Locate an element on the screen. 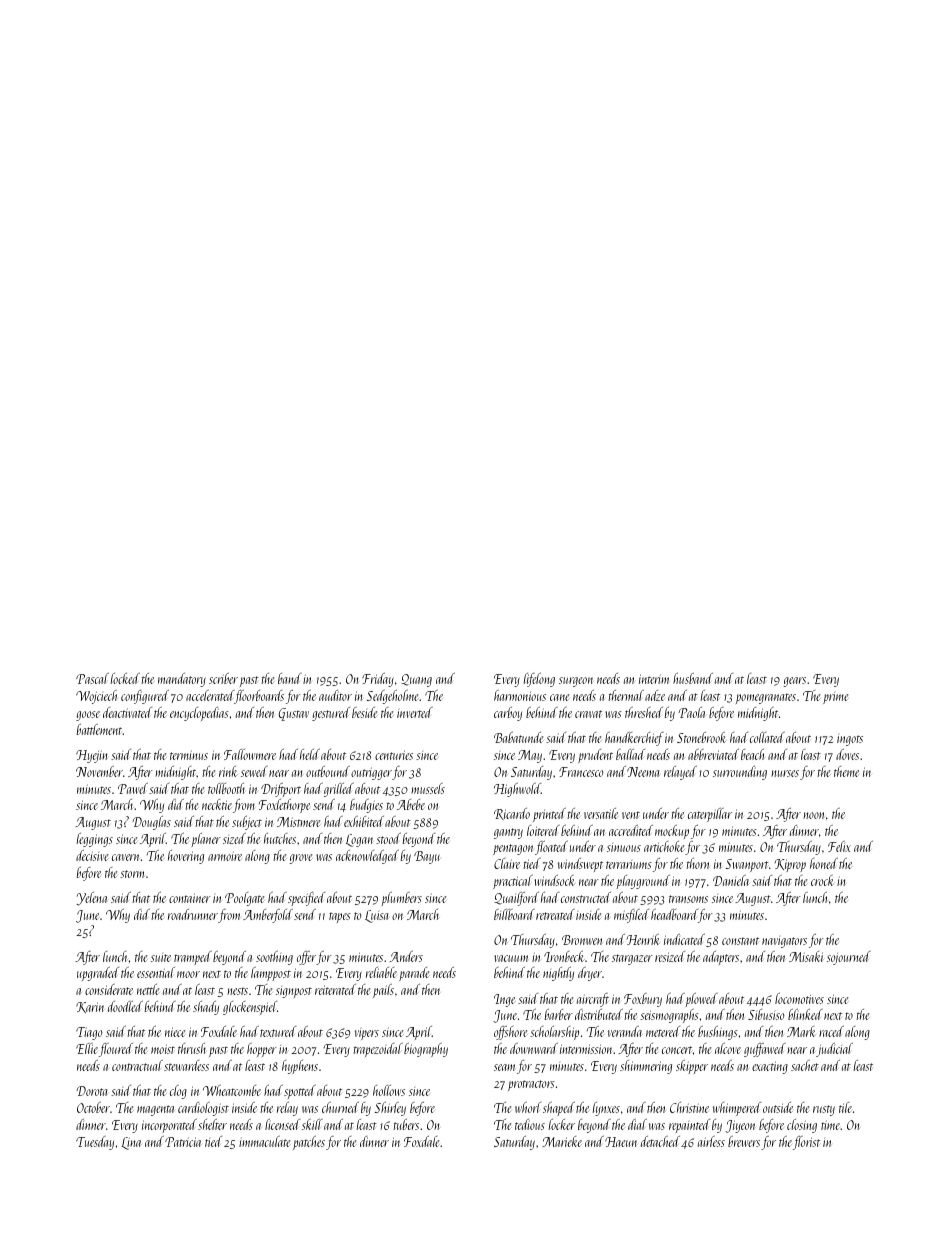 Image resolution: width=952 pixels, height=1233 pixels. locked is located at coordinates (125, 678).
